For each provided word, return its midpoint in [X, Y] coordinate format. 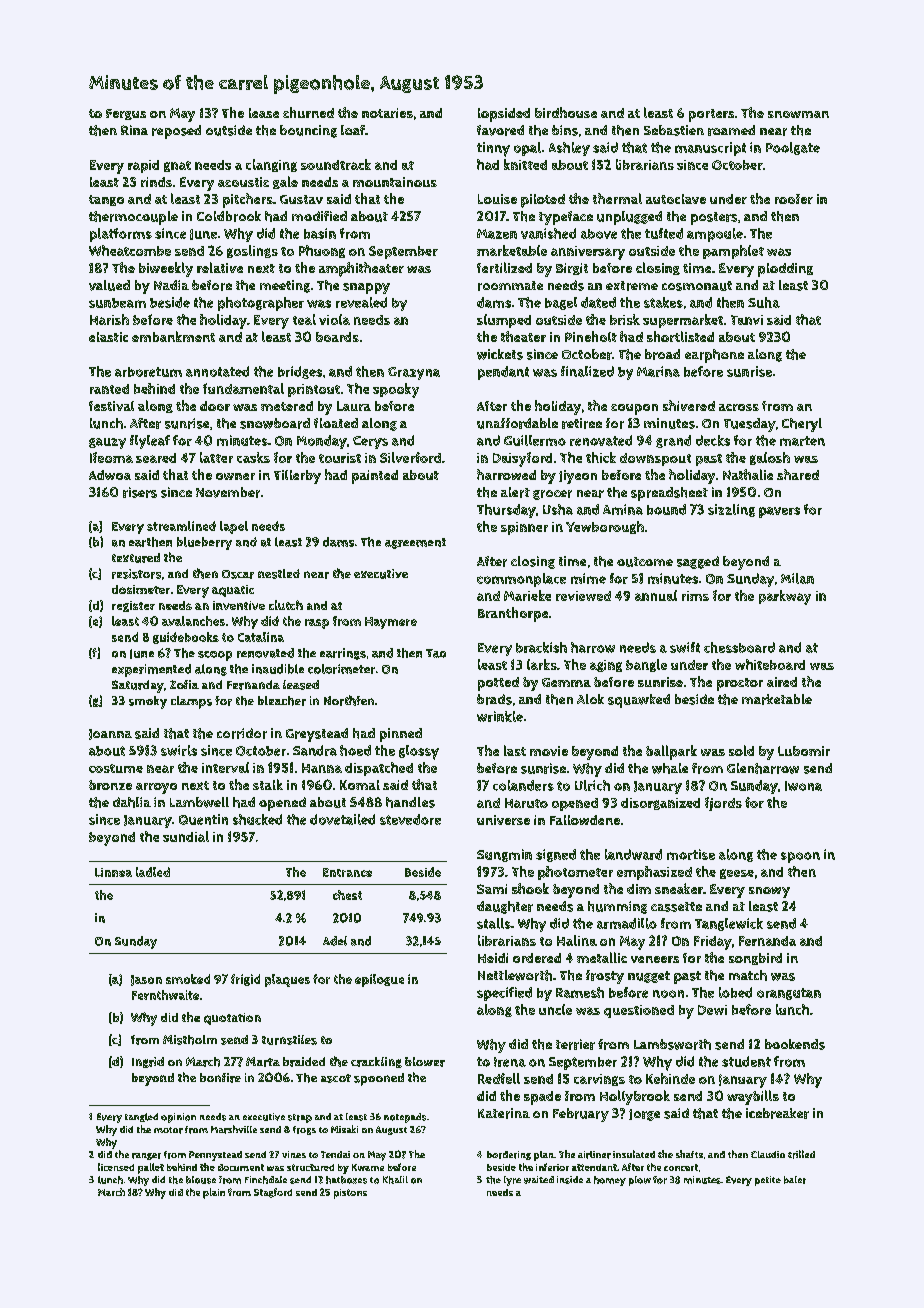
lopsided [504, 115]
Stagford [273, 1193]
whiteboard [770, 664]
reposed [176, 132]
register [133, 606]
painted [375, 477]
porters [711, 115]
